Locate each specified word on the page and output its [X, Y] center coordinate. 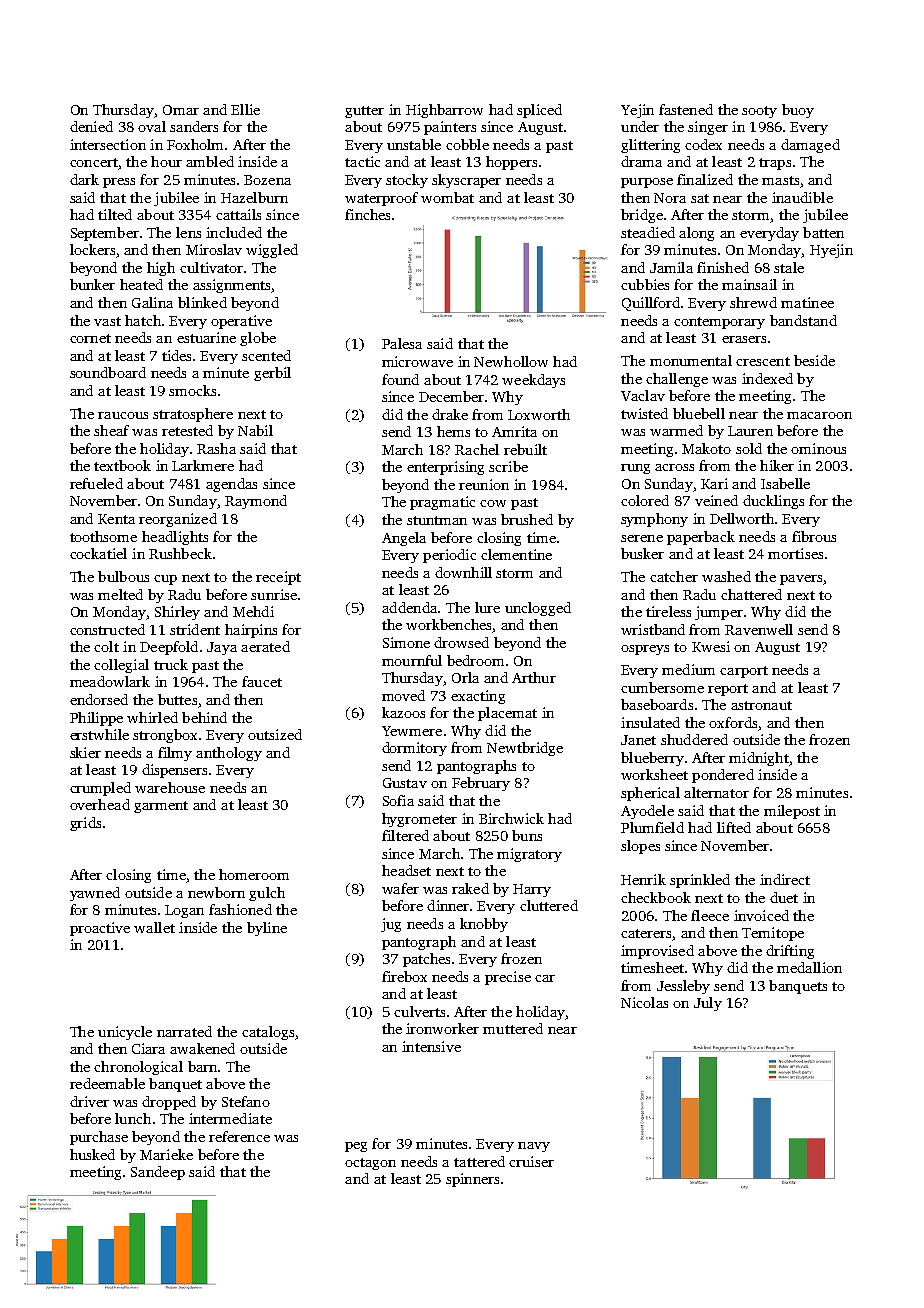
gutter [364, 112]
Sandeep [158, 1173]
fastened [686, 109]
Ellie [245, 109]
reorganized [178, 520]
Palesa [402, 343]
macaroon [819, 415]
